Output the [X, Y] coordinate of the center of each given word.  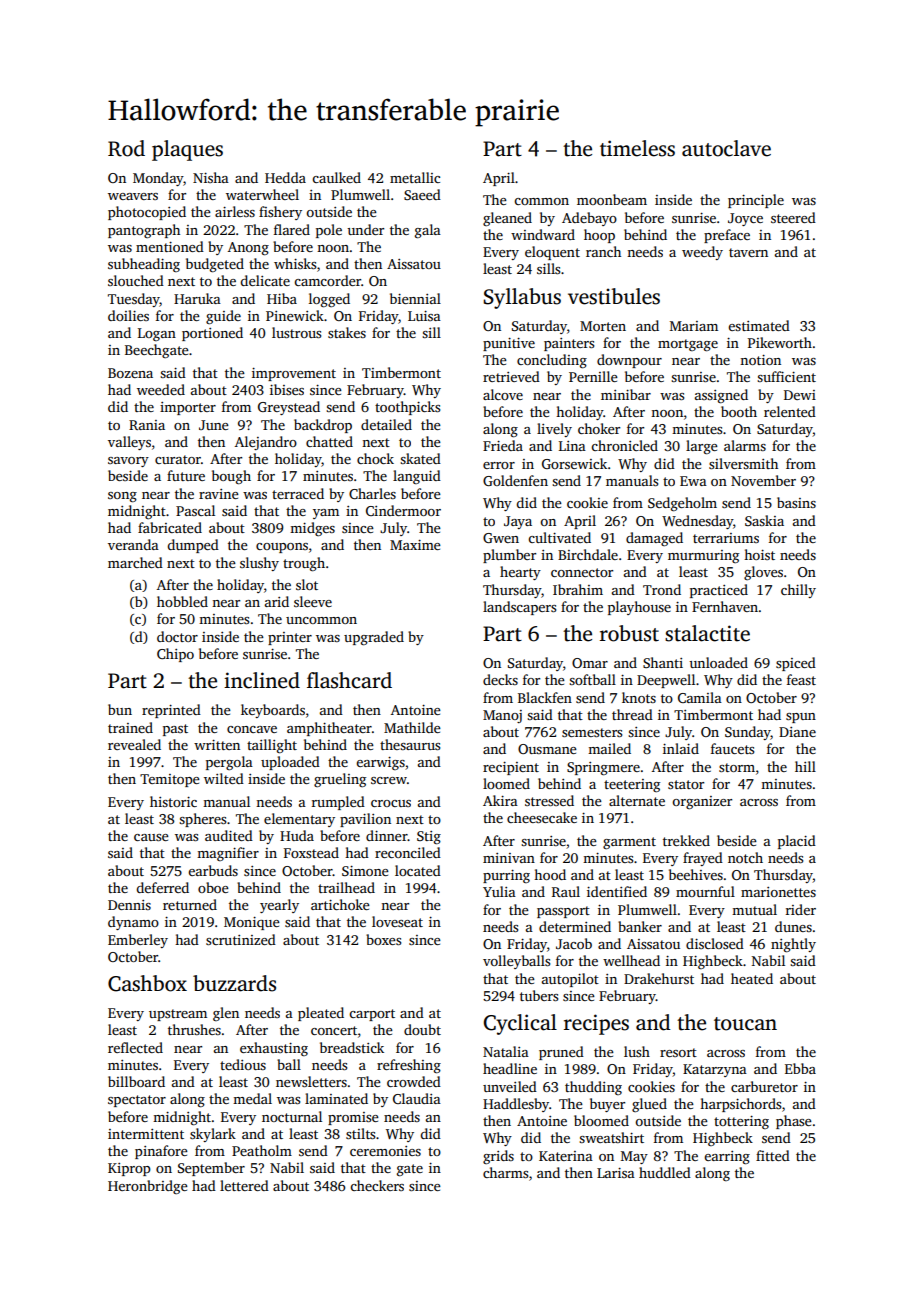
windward [543, 234]
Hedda [285, 177]
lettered [244, 1185]
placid [797, 842]
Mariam [694, 326]
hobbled [182, 601]
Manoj [502, 716]
